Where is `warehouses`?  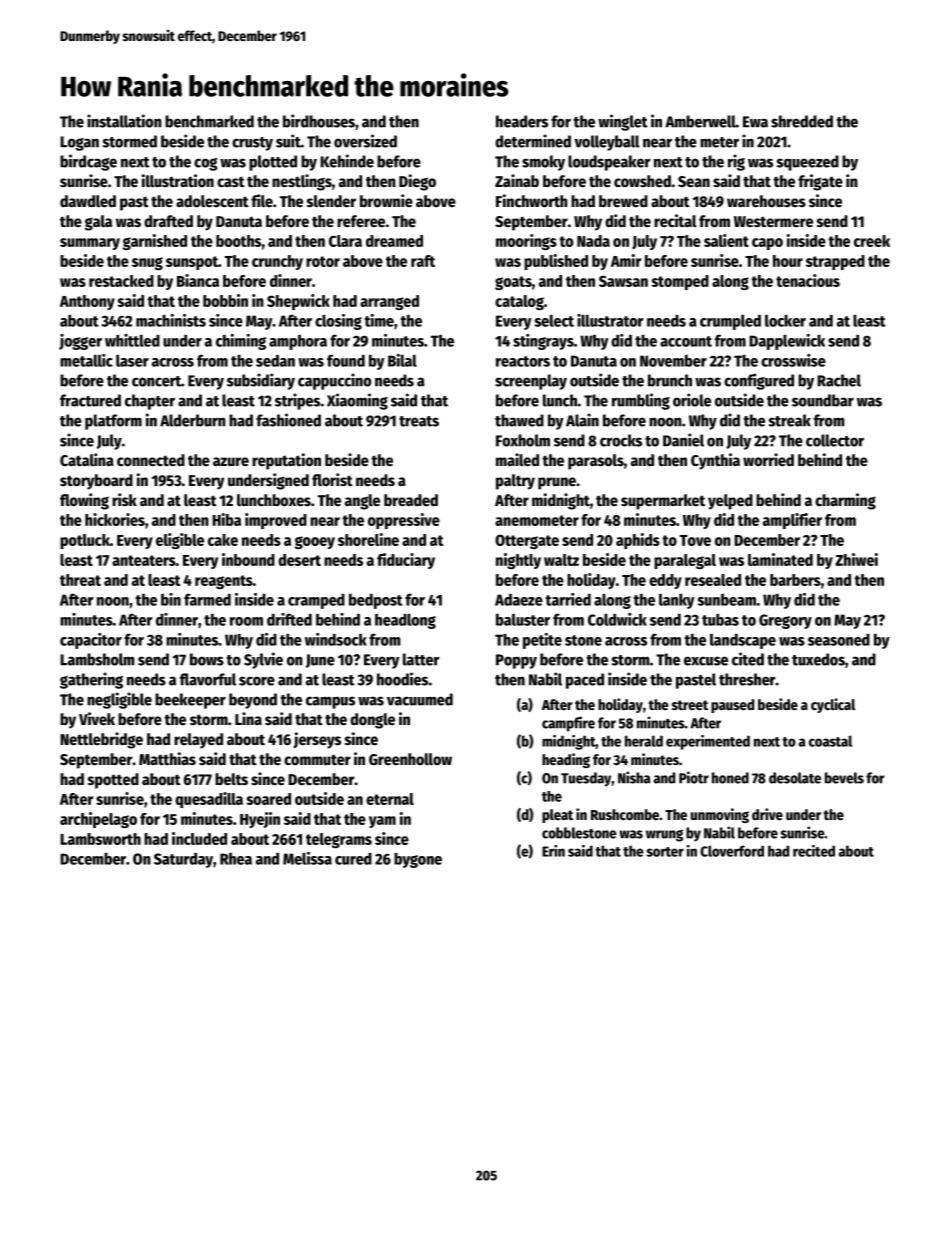
warehouses is located at coordinates (766, 201).
